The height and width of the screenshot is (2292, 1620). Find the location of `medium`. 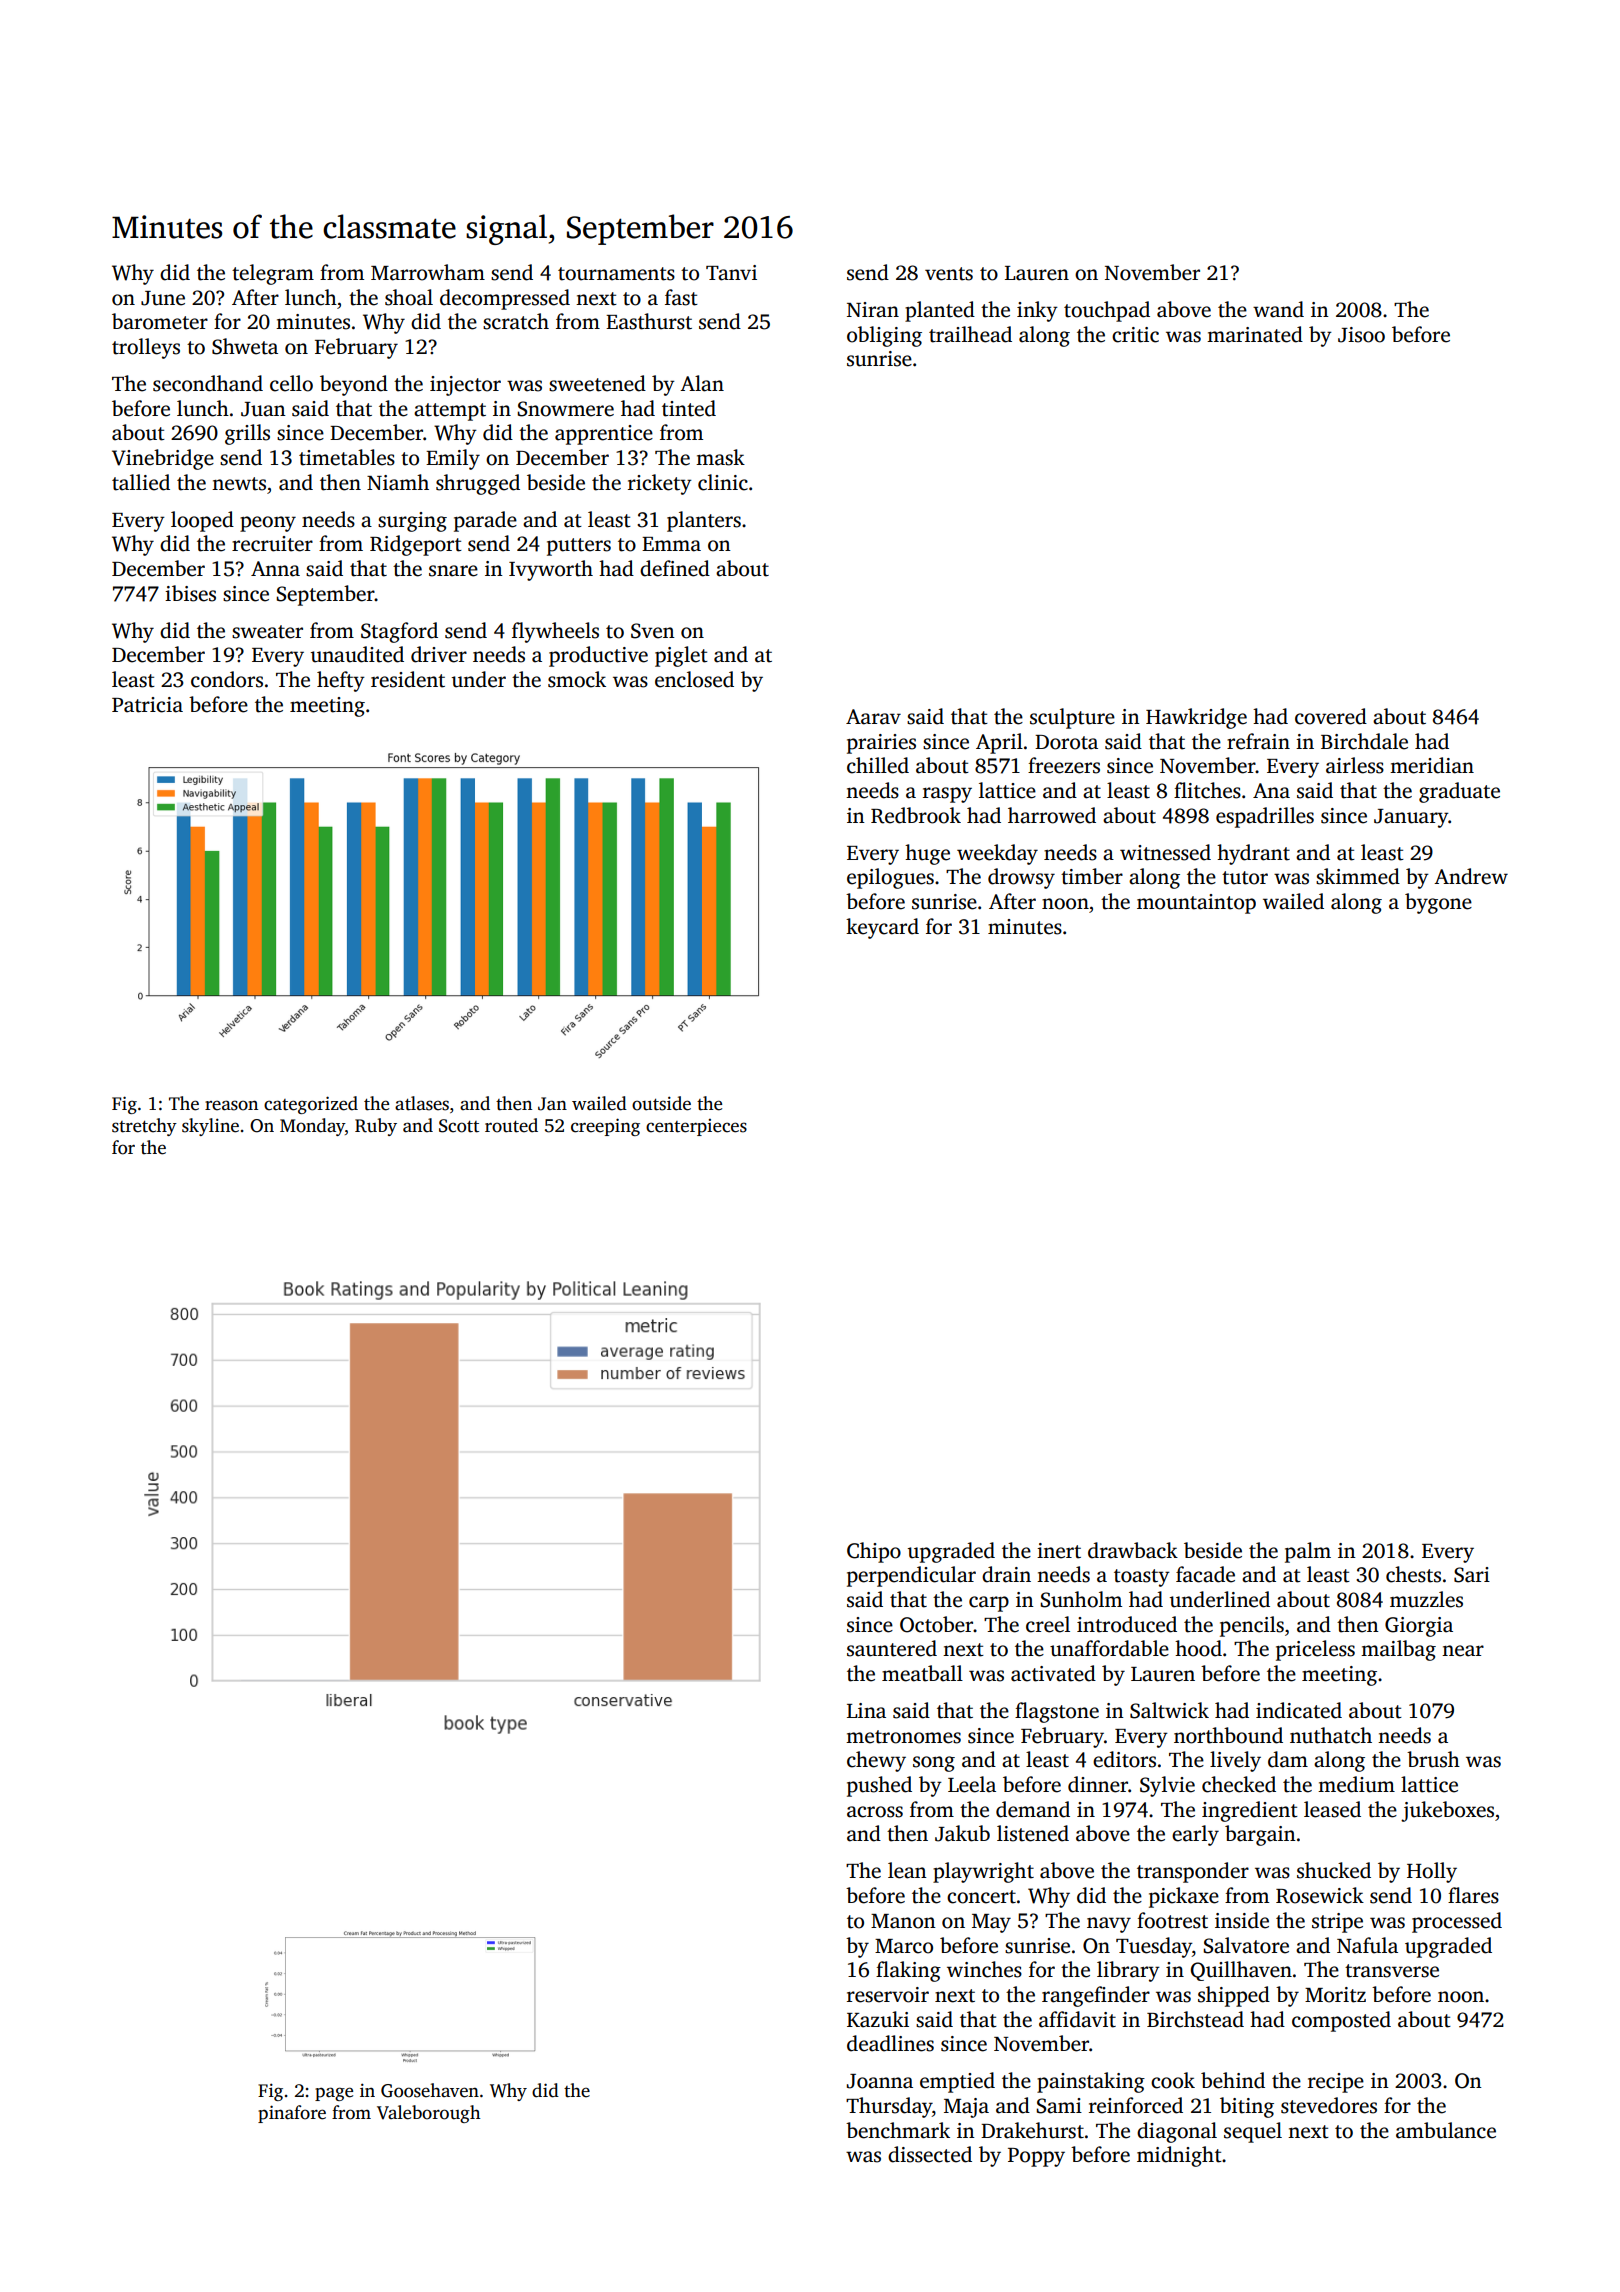

medium is located at coordinates (1356, 1784).
